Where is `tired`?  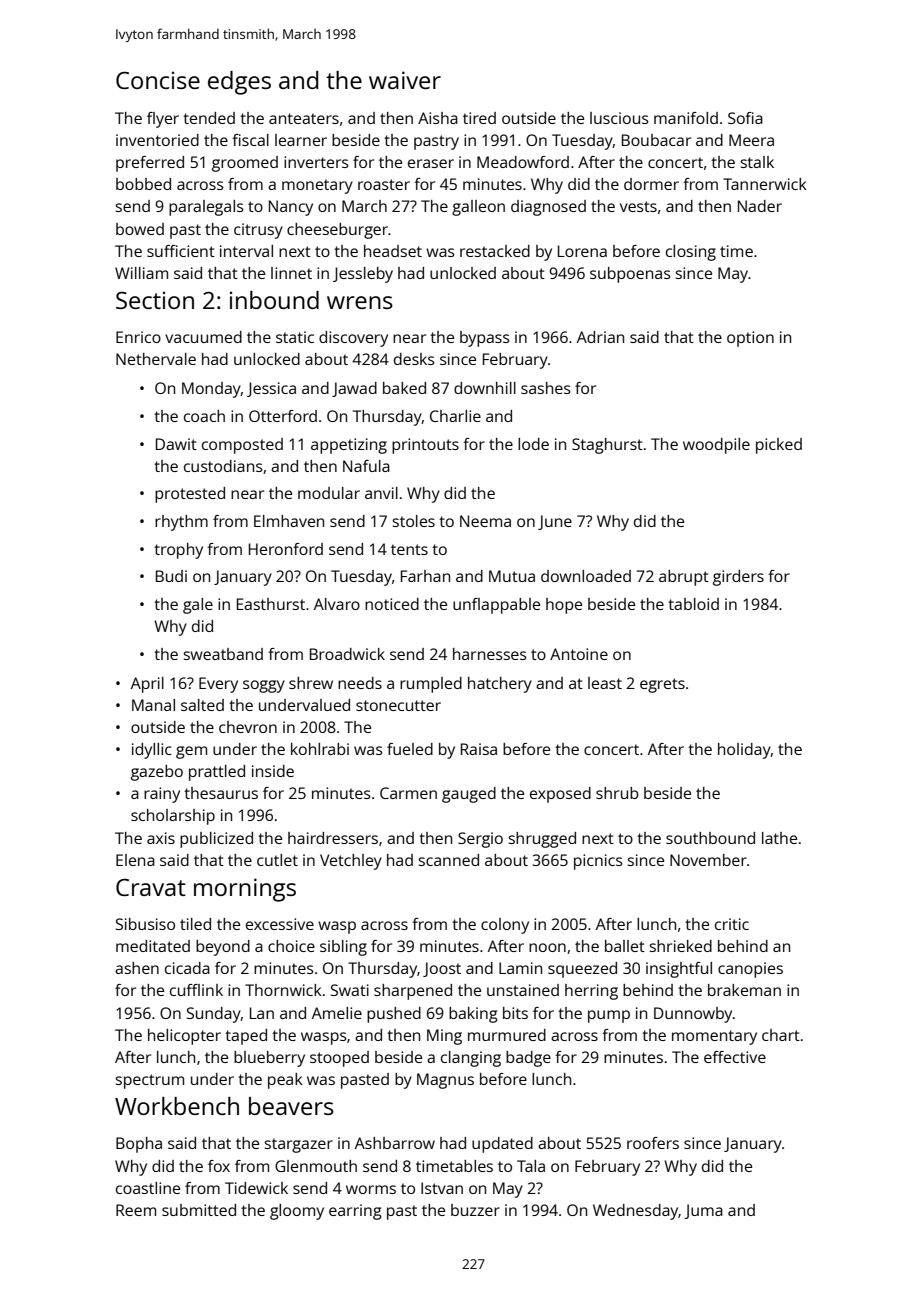 tired is located at coordinates (479, 118).
